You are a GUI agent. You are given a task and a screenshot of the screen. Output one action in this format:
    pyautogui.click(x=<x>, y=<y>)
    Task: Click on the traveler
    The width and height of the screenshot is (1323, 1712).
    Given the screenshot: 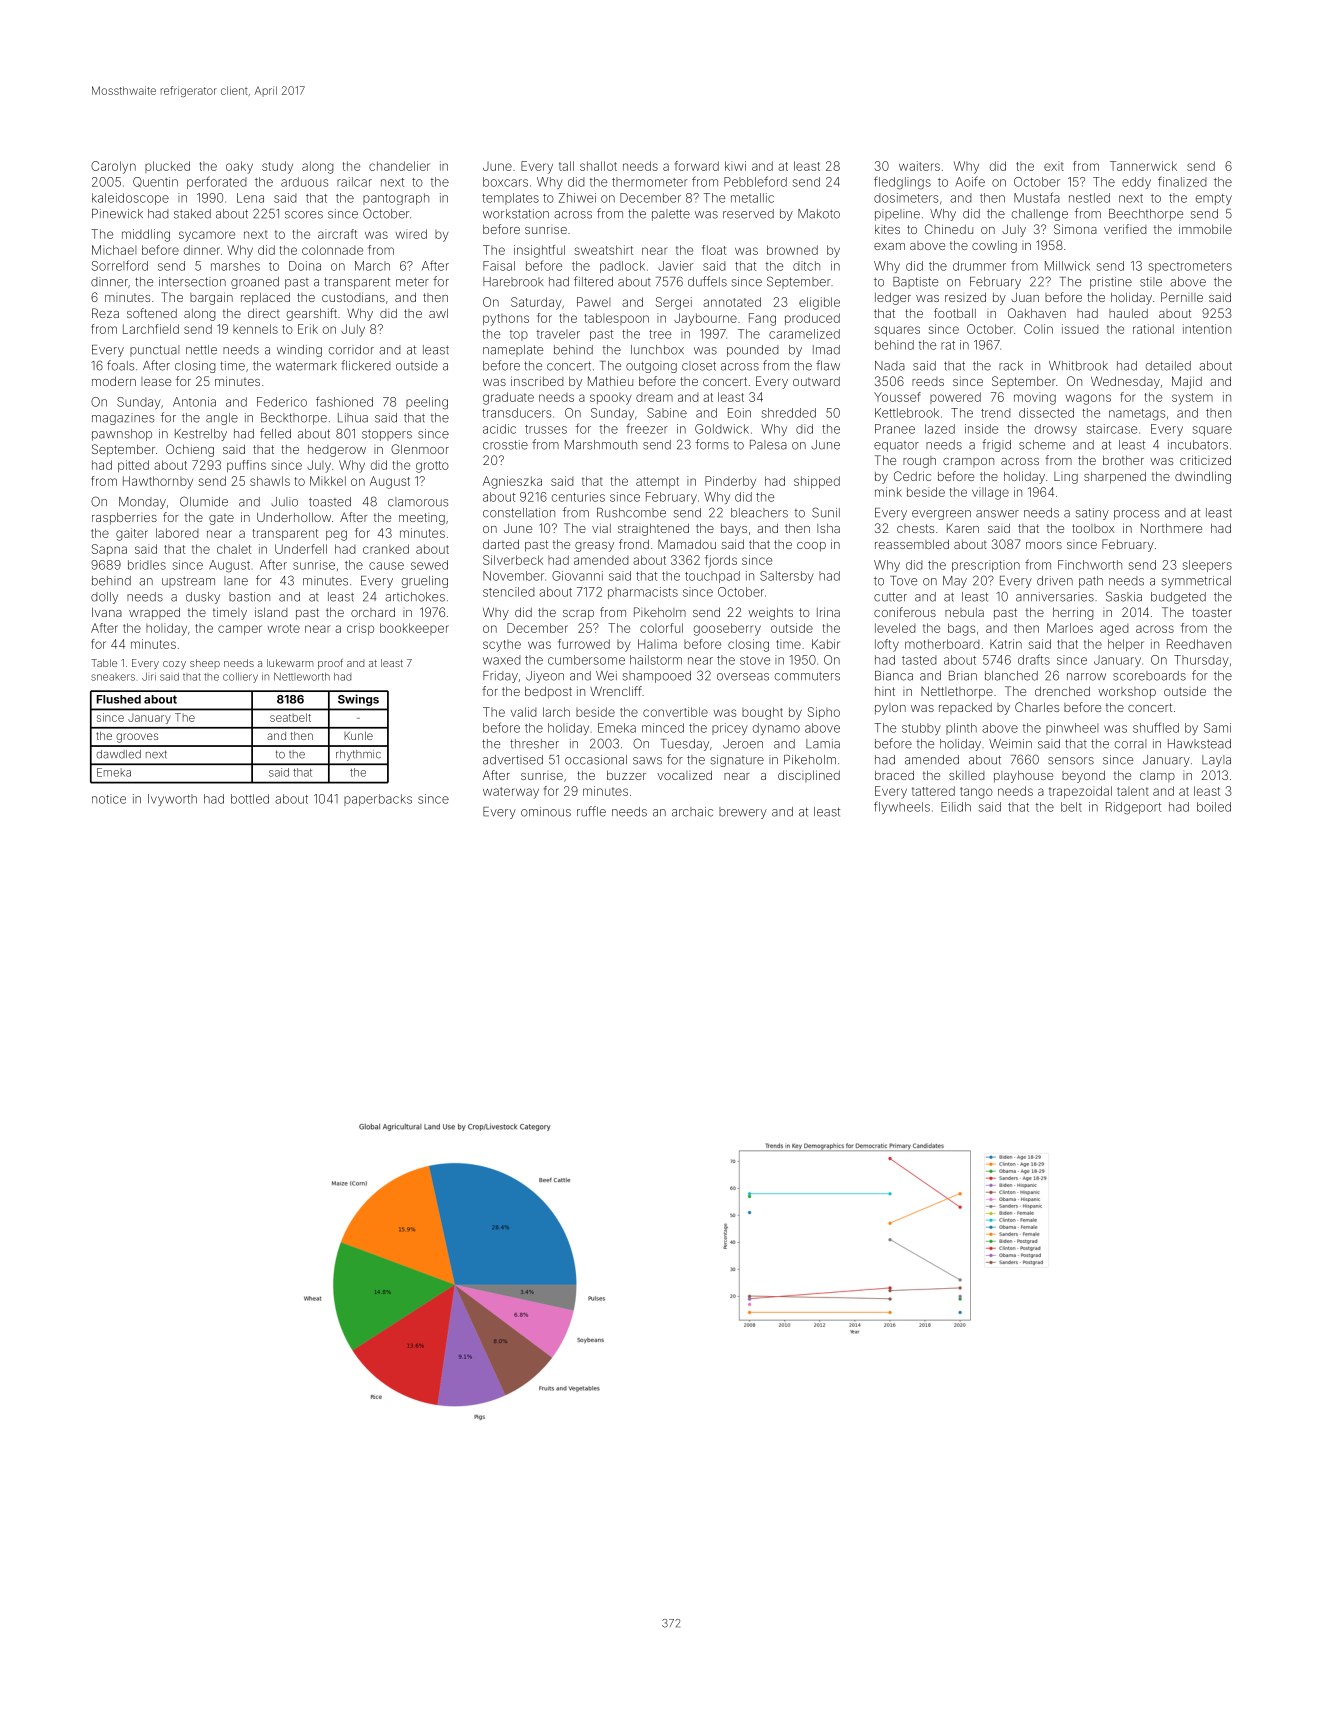 What is the action you would take?
    pyautogui.click(x=558, y=334)
